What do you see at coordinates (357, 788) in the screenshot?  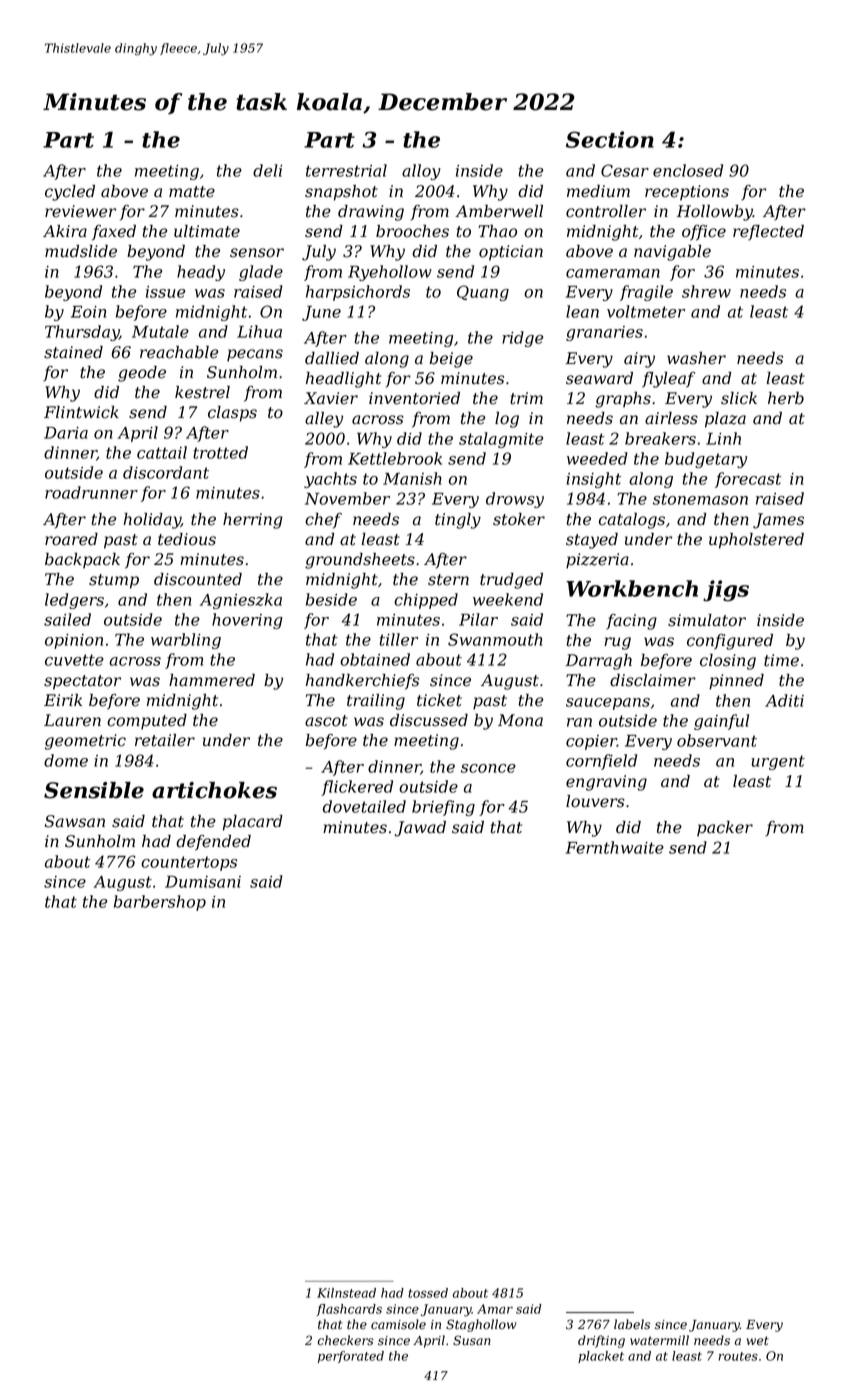 I see `flickered` at bounding box center [357, 788].
